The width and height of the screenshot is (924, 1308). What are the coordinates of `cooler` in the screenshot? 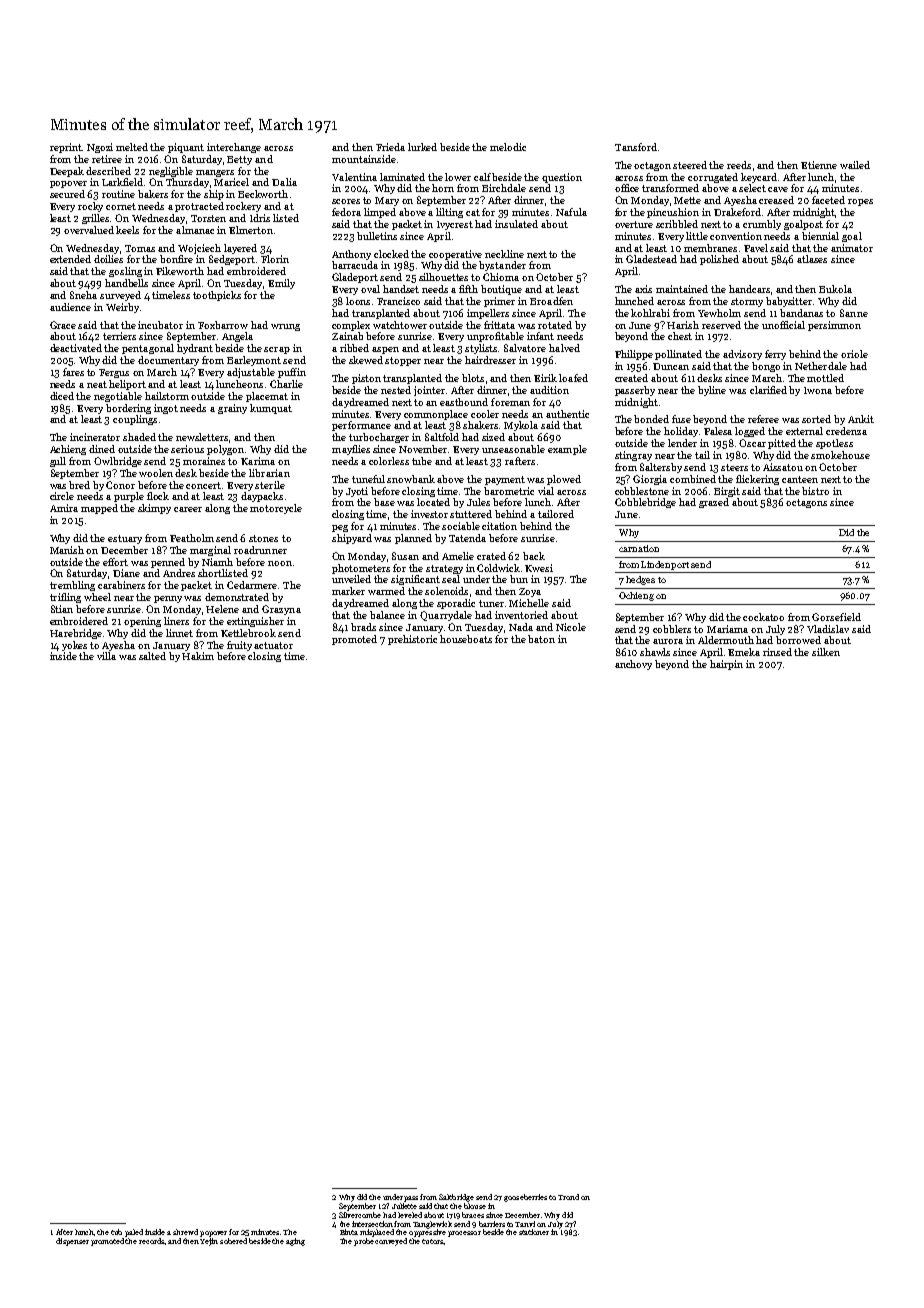 It's located at (485, 414).
